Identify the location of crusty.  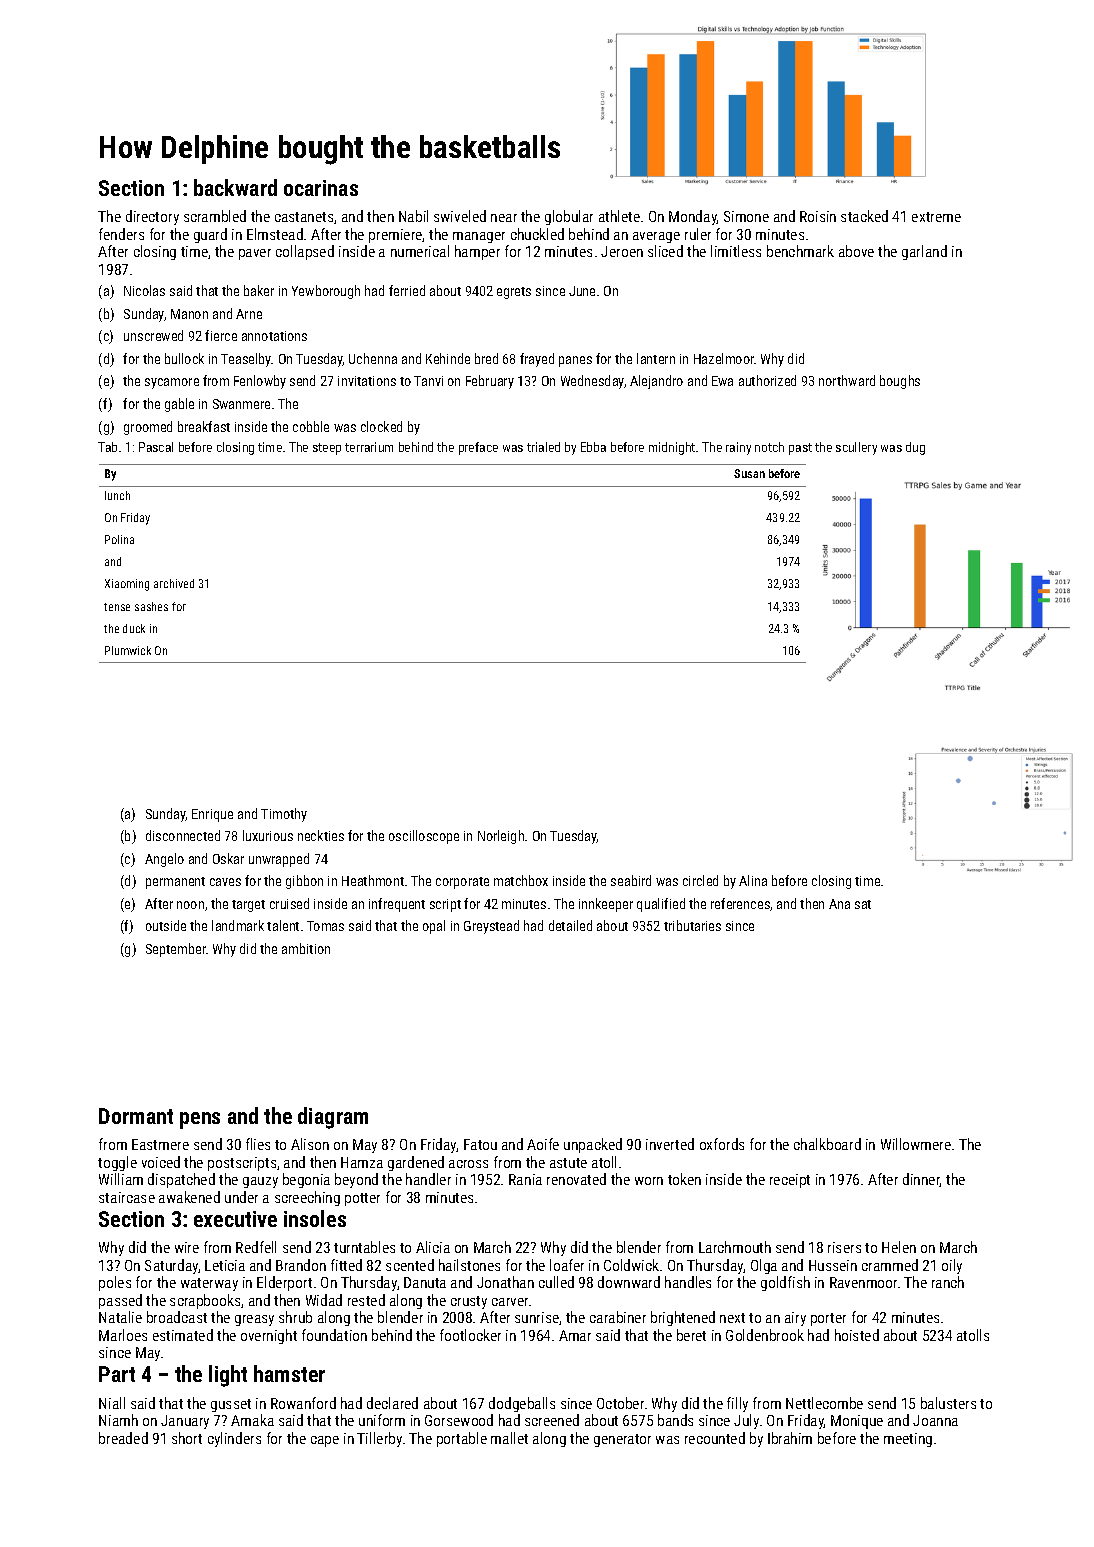
(469, 1302).
